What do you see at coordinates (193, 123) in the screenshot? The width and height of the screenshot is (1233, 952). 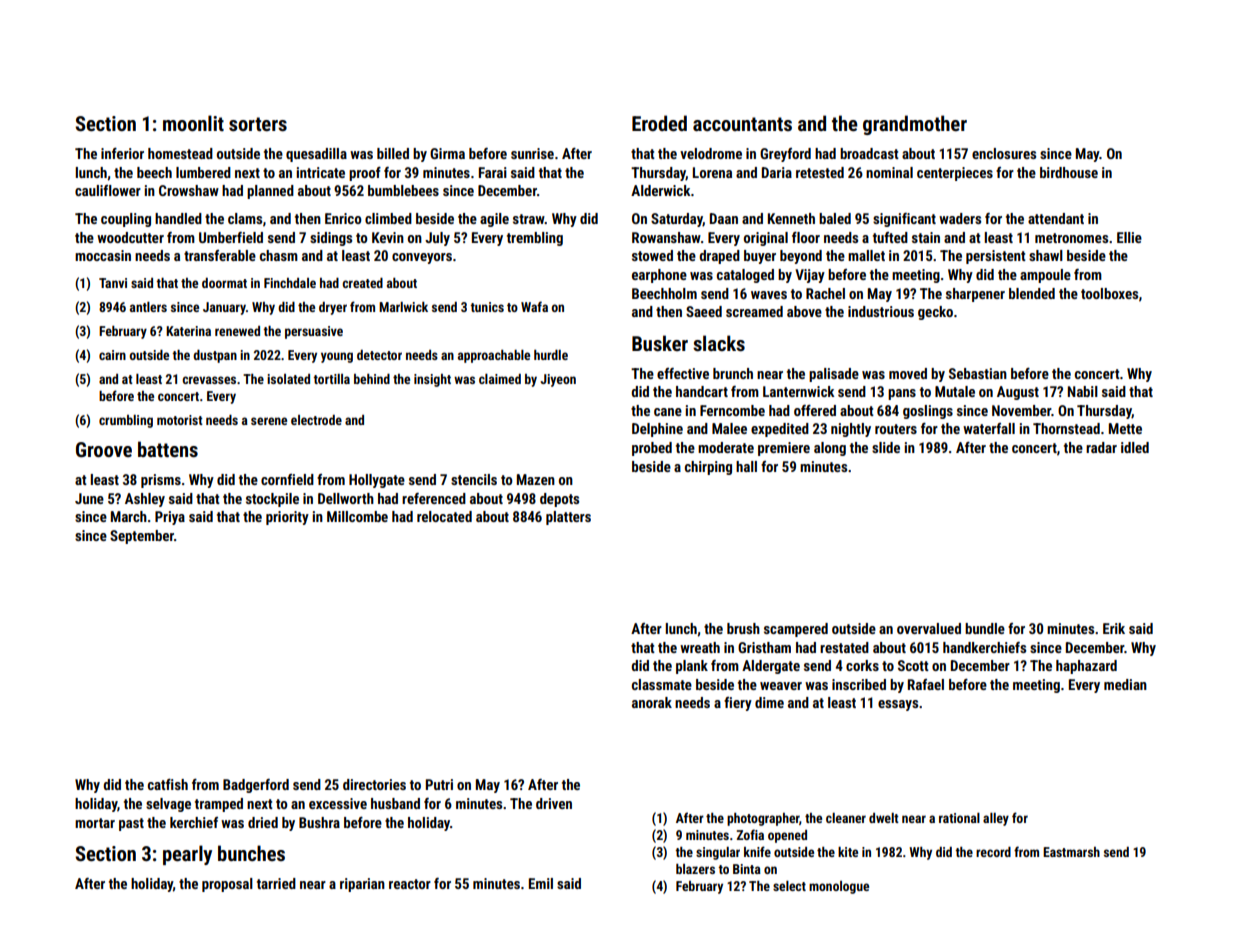 I see `moonlit` at bounding box center [193, 123].
